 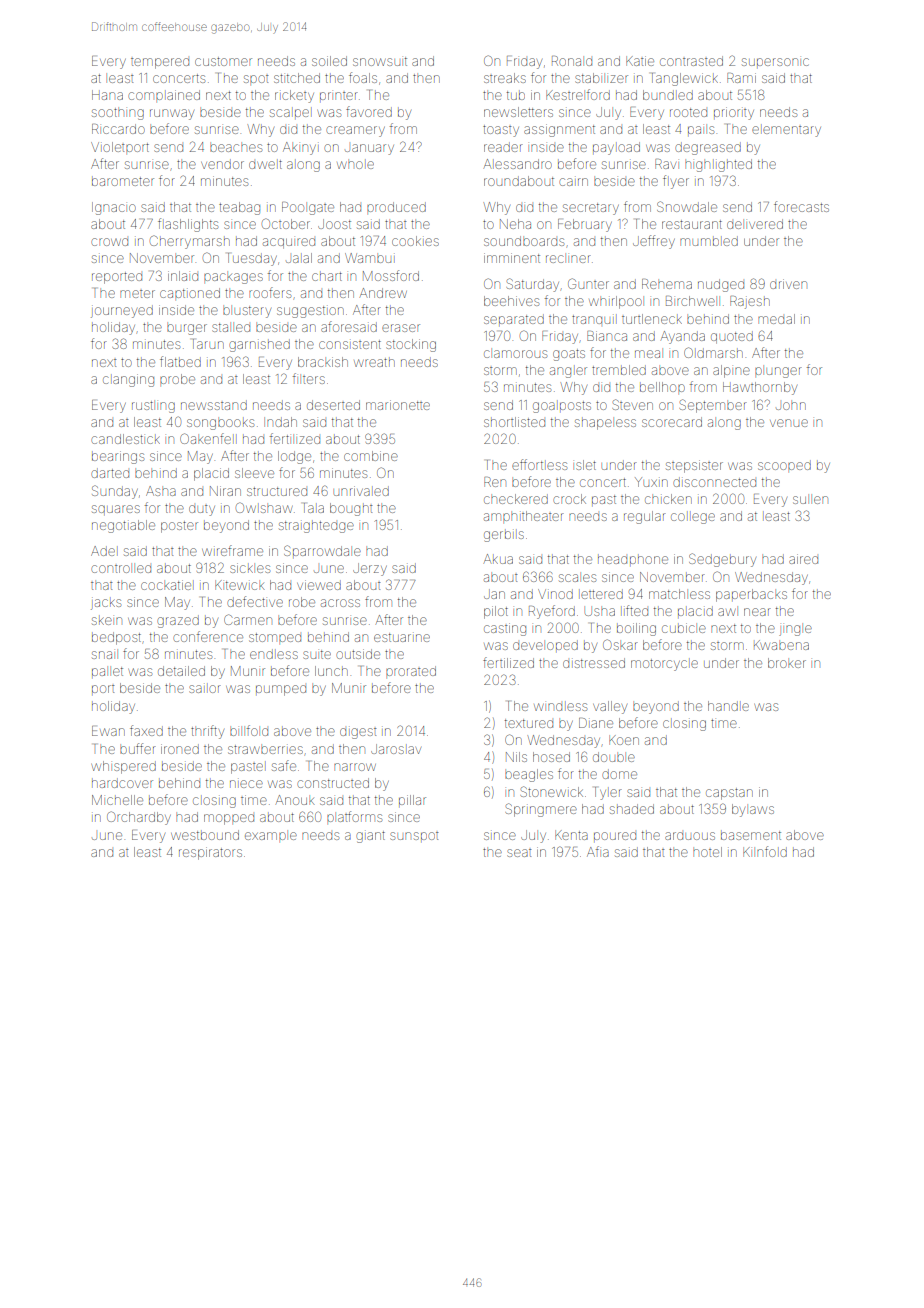 What do you see at coordinates (210, 853) in the screenshot?
I see `respirators` at bounding box center [210, 853].
